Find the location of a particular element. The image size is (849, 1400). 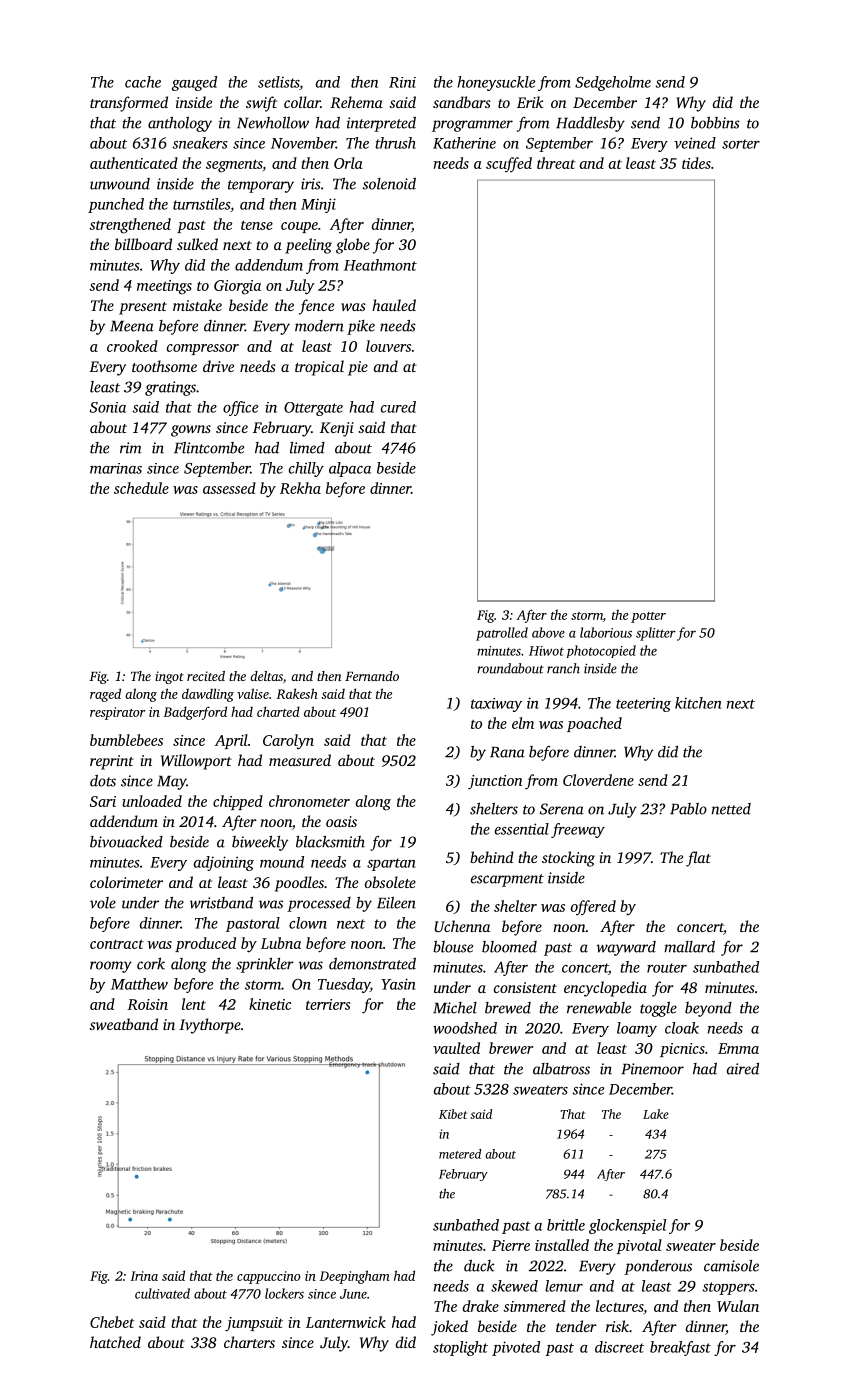

assessed is located at coordinates (229, 488).
